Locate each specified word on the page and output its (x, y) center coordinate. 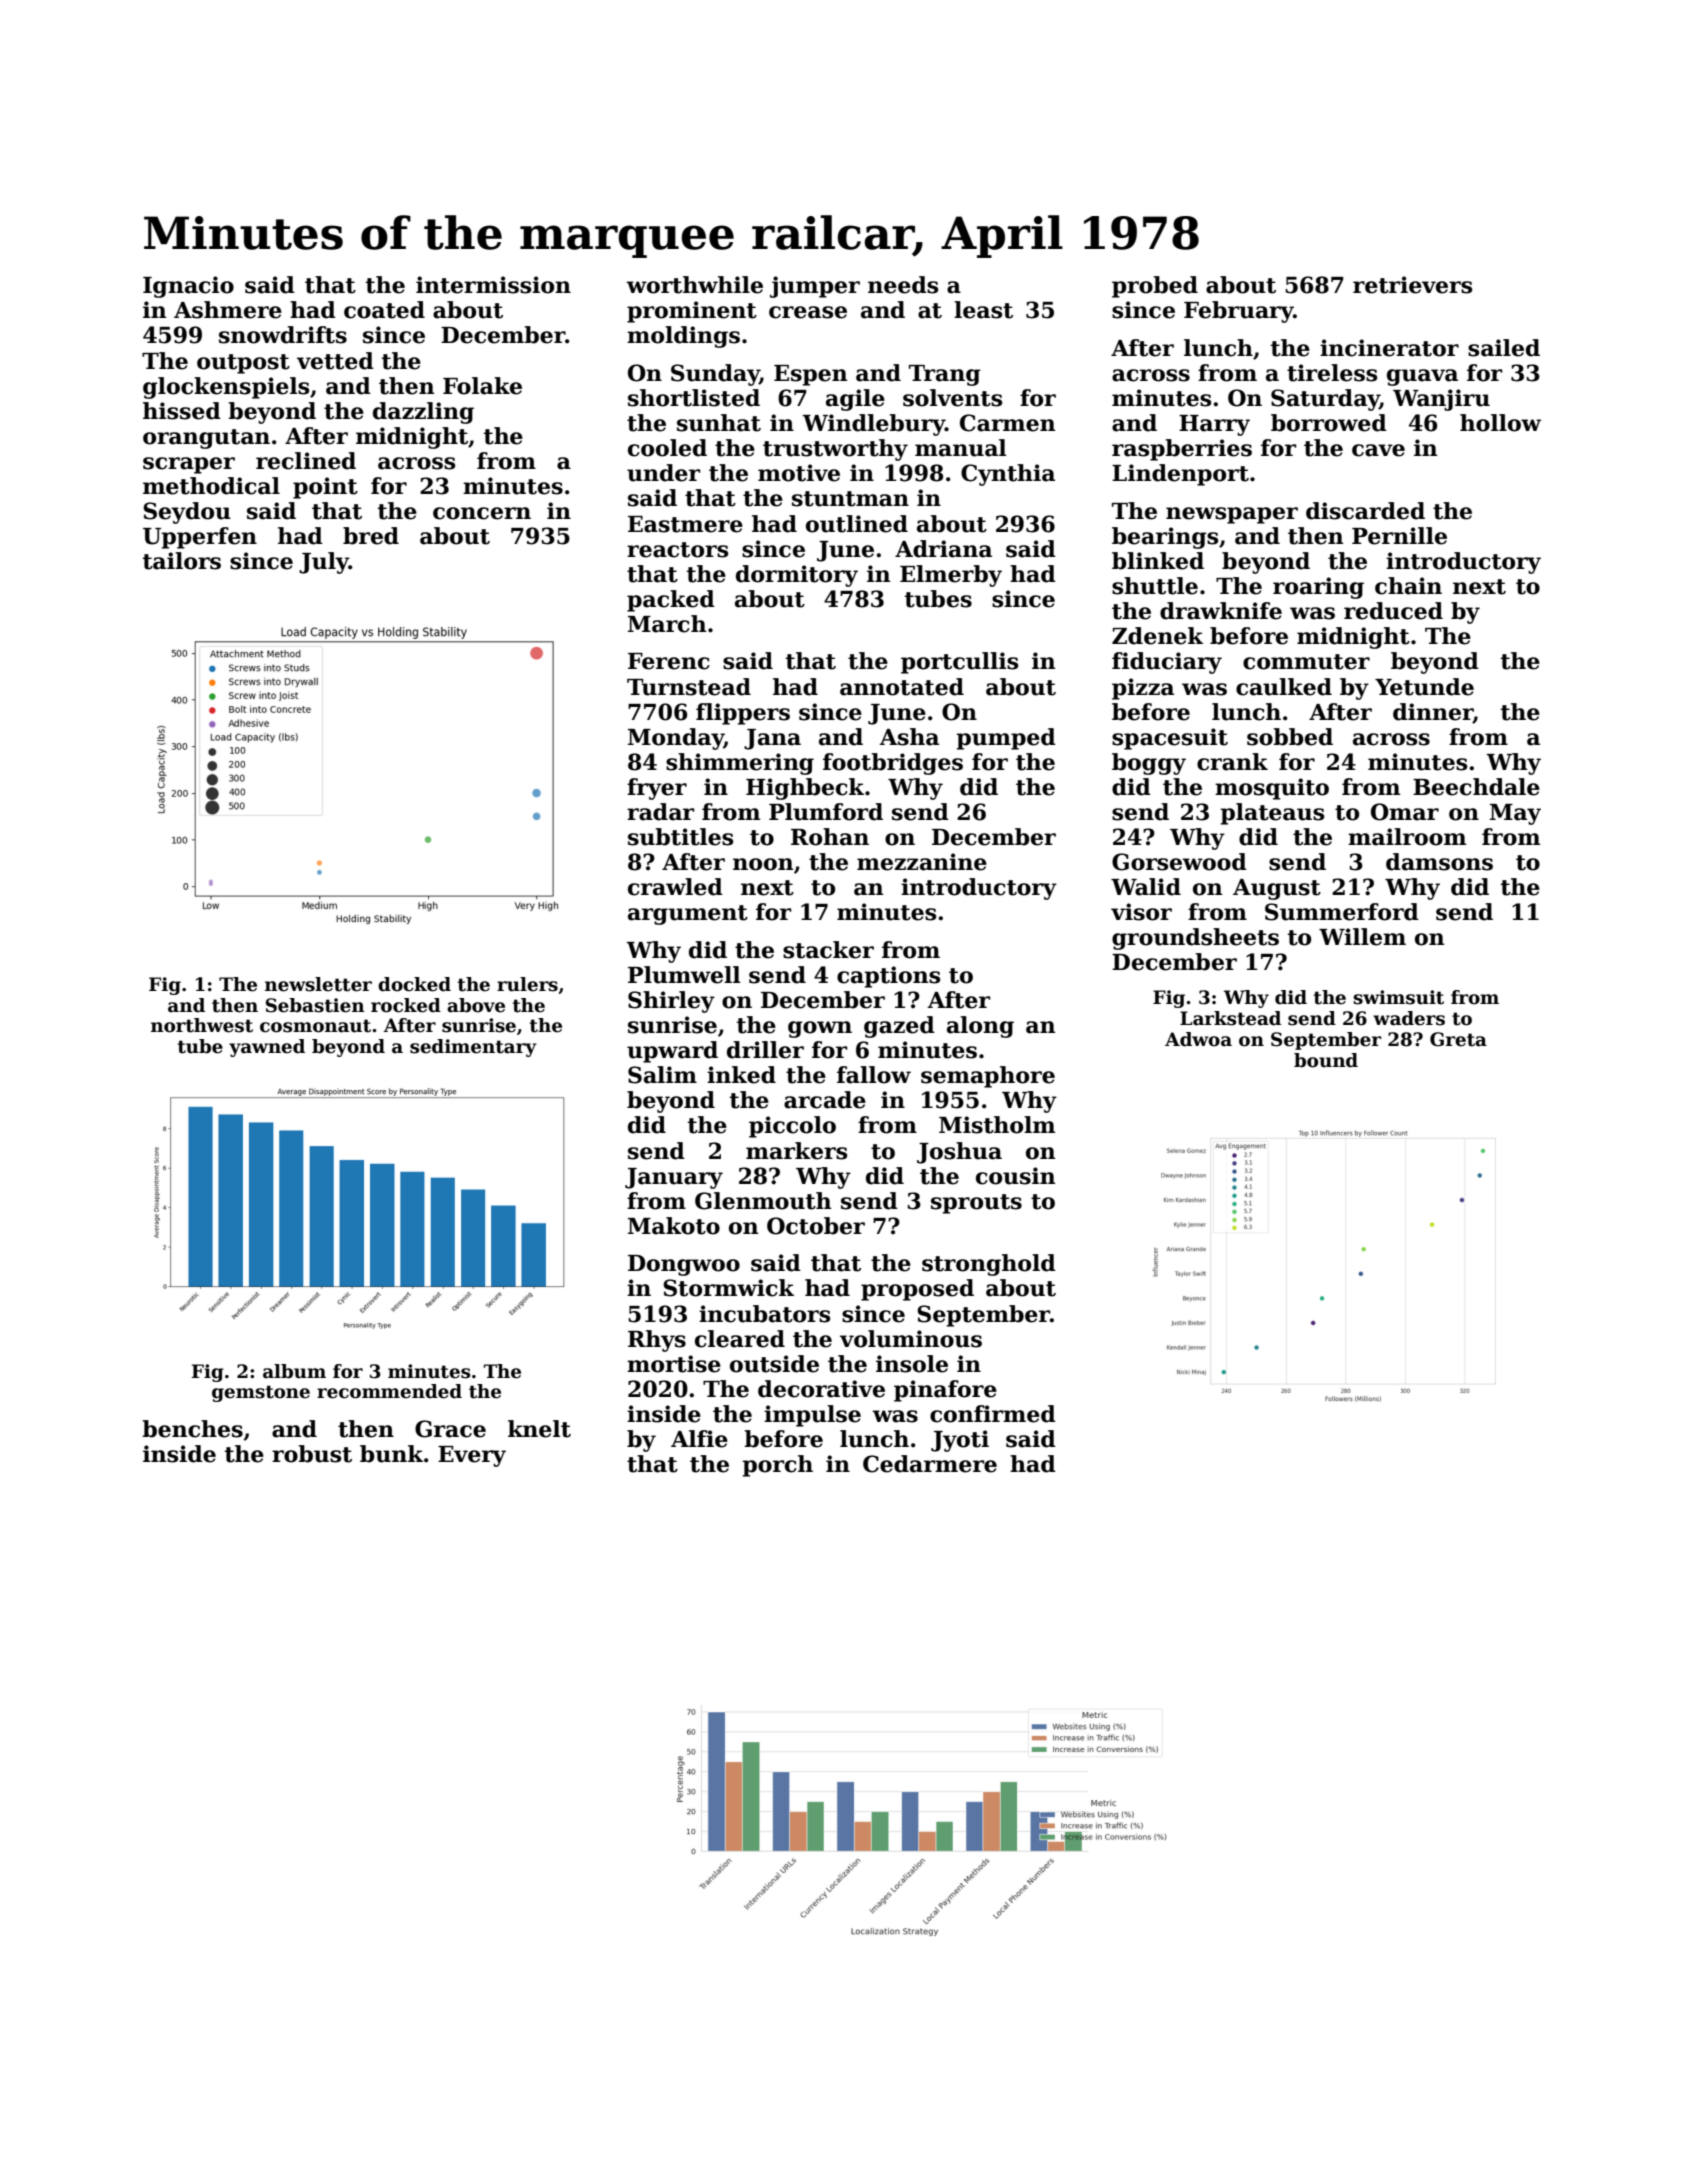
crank (1232, 762)
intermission (493, 285)
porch (777, 1466)
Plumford (826, 812)
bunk (391, 1454)
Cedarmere (930, 1464)
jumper (815, 287)
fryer (657, 789)
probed (1155, 287)
